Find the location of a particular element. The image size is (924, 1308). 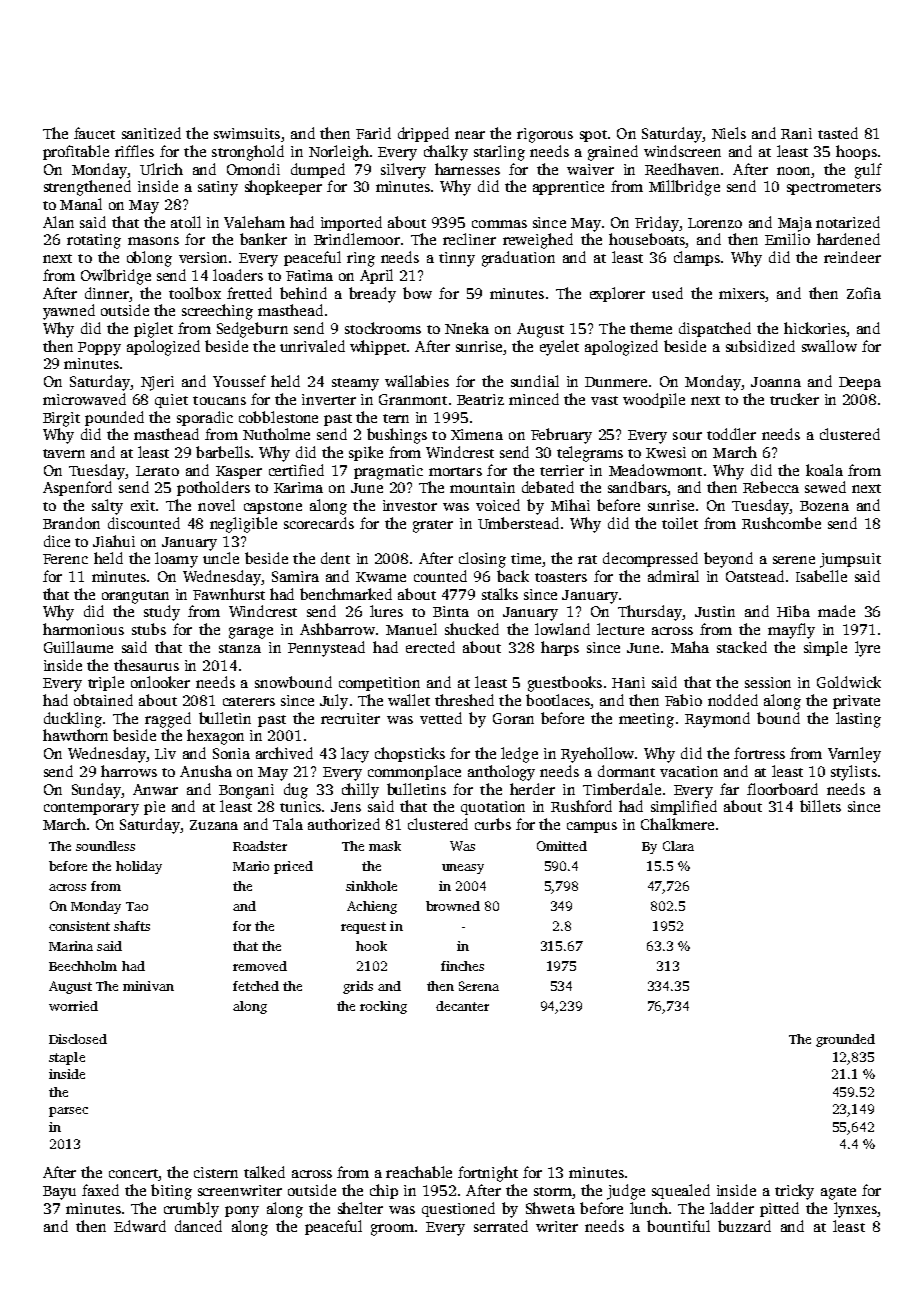

buzzard is located at coordinates (744, 1226).
